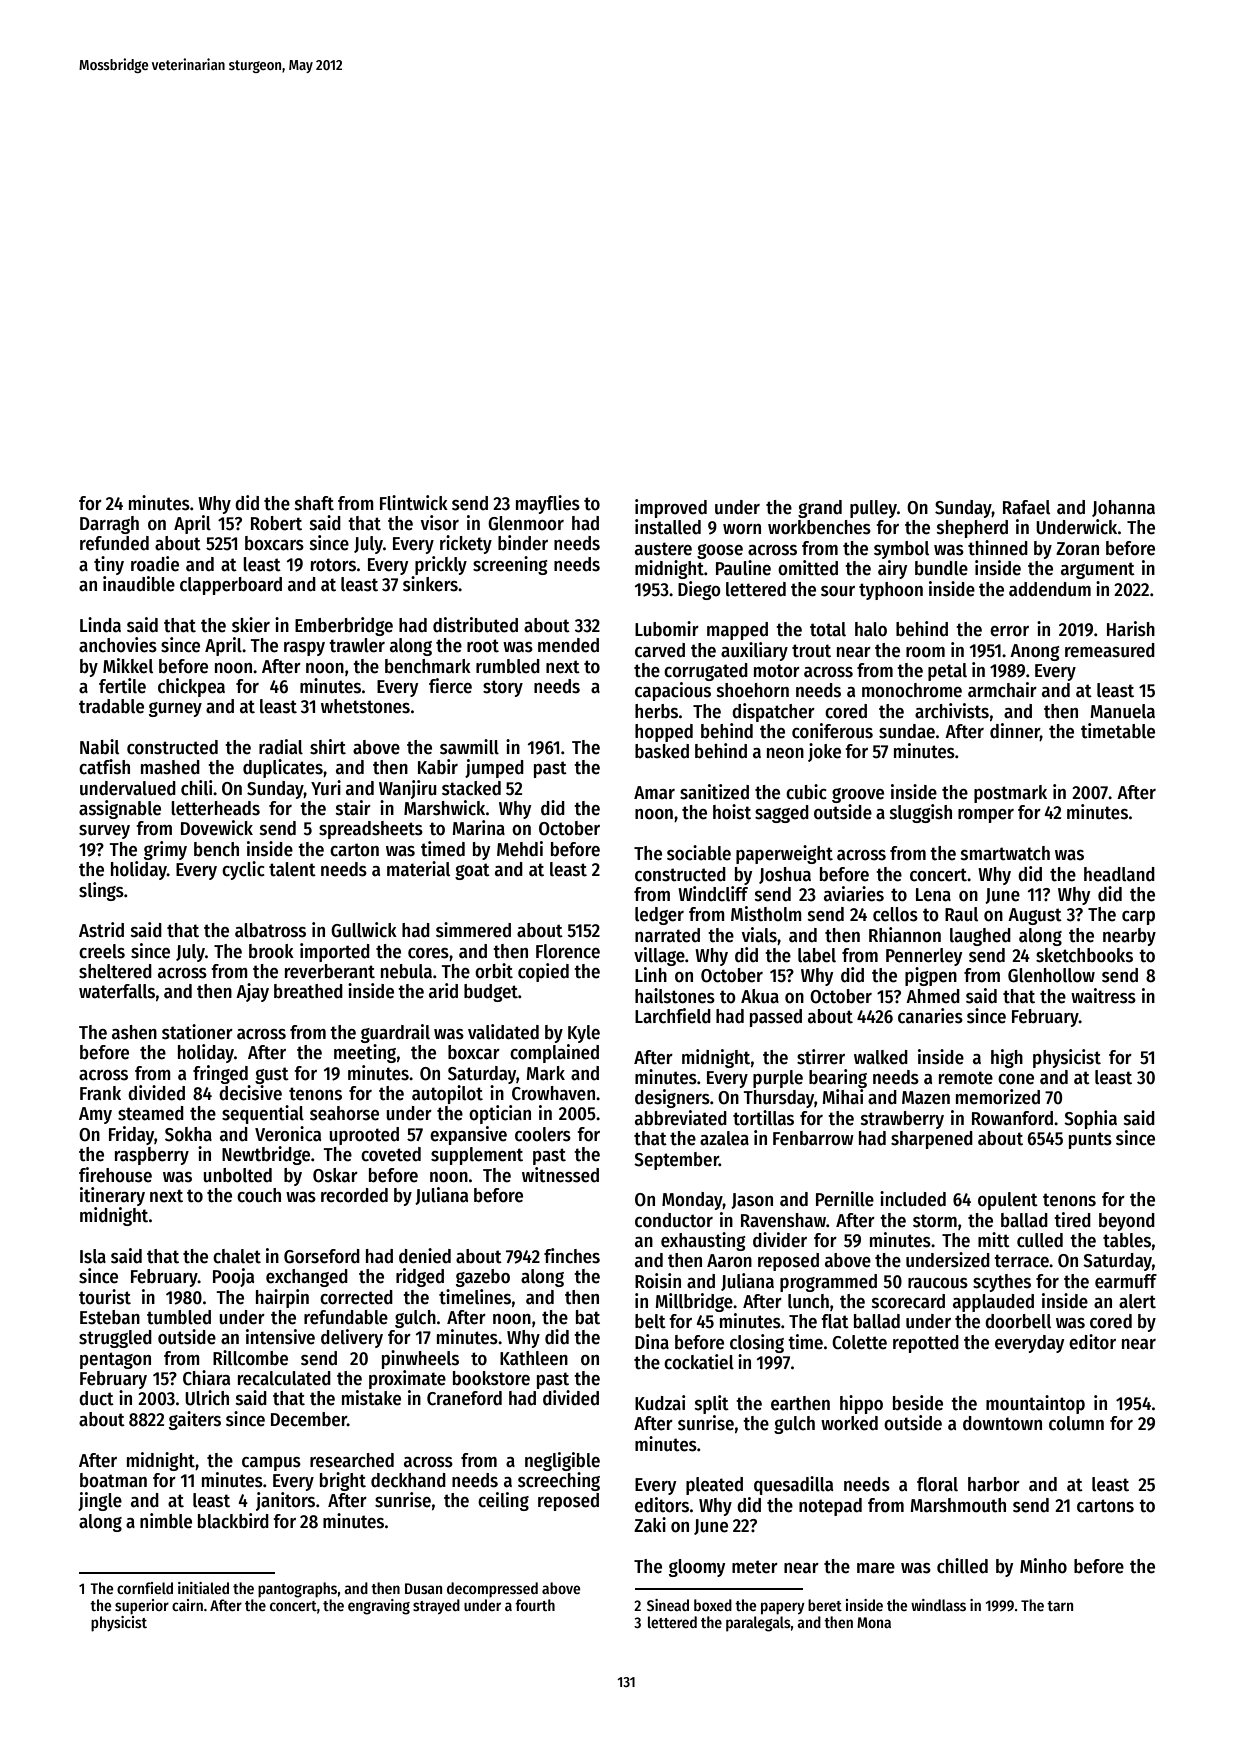 Image resolution: width=1235 pixels, height=1747 pixels. What do you see at coordinates (131, 1135) in the screenshot?
I see `Friday` at bounding box center [131, 1135].
